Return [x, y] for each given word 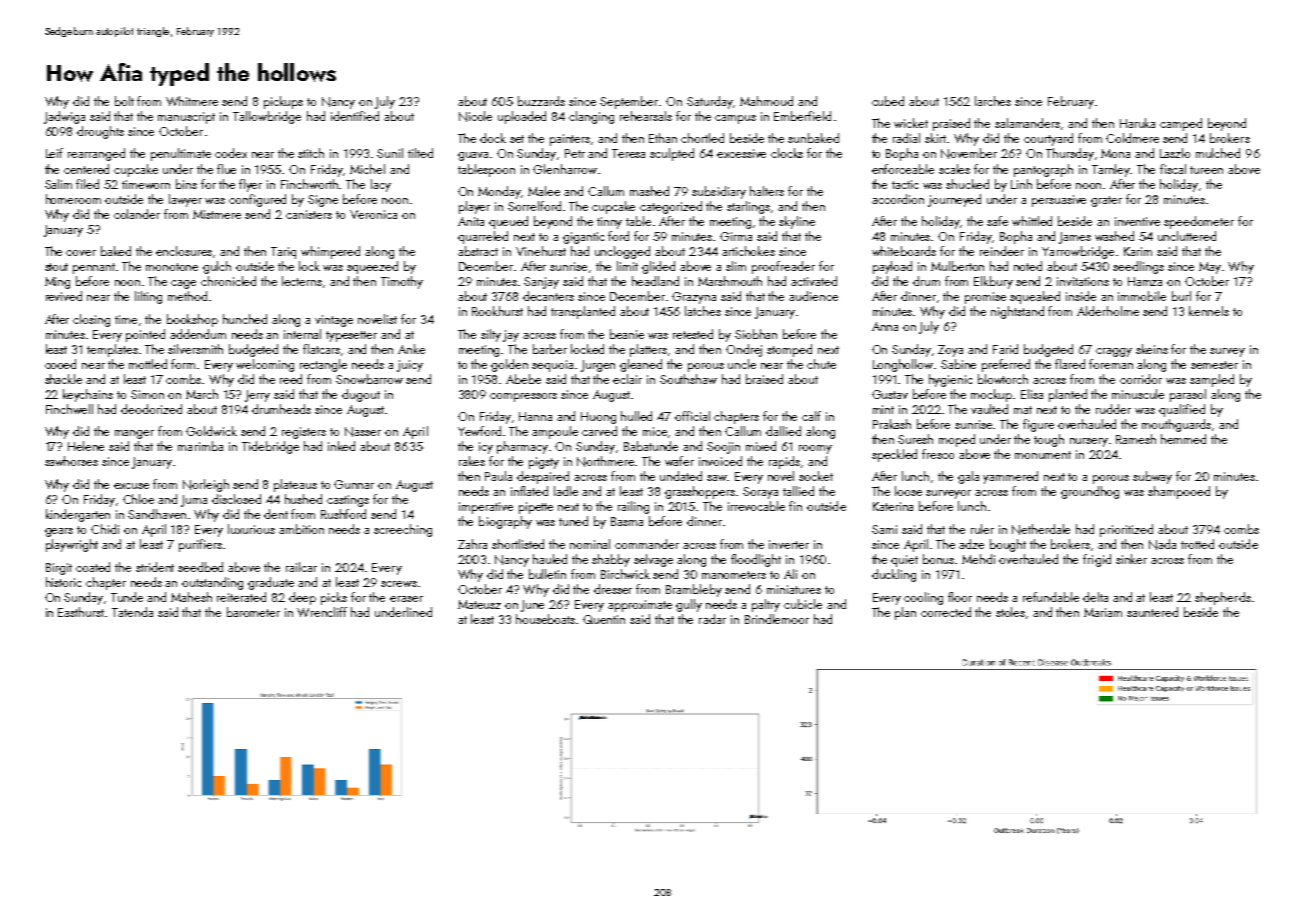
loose [908, 491]
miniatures [794, 589]
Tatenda [132, 612]
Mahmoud [766, 101]
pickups [283, 102]
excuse [131, 486]
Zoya [950, 351]
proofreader [783, 267]
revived [64, 296]
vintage [334, 321]
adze [971, 544]
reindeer [1002, 251]
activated [814, 281]
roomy [815, 449]
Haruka [1137, 123]
